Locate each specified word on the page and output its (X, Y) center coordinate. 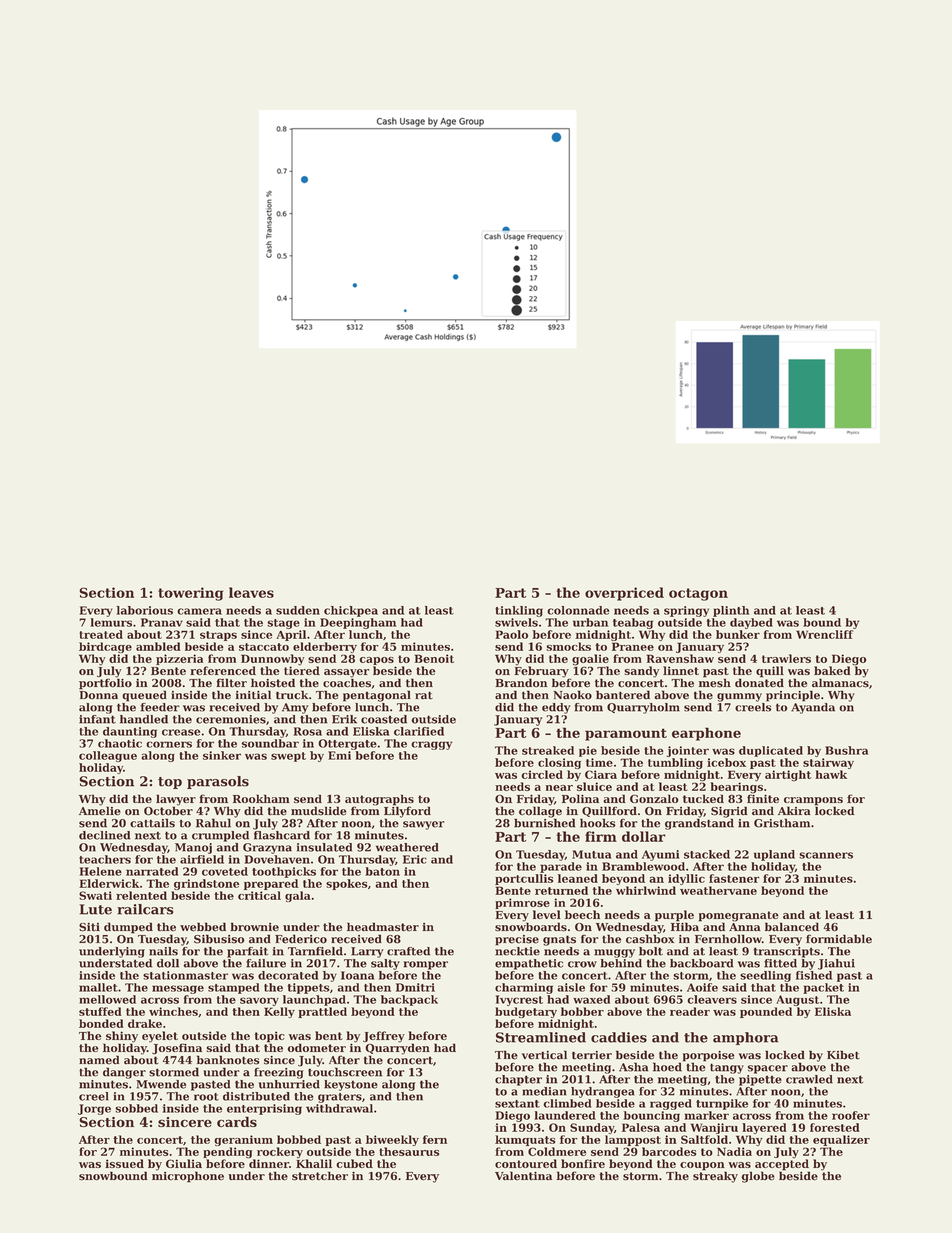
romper (425, 965)
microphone (188, 1177)
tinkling (519, 611)
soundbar (270, 743)
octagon (698, 594)
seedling (765, 976)
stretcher (320, 1176)
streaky (715, 1177)
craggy (431, 745)
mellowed (107, 999)
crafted (408, 951)
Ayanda (813, 708)
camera (199, 611)
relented (141, 895)
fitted (780, 963)
